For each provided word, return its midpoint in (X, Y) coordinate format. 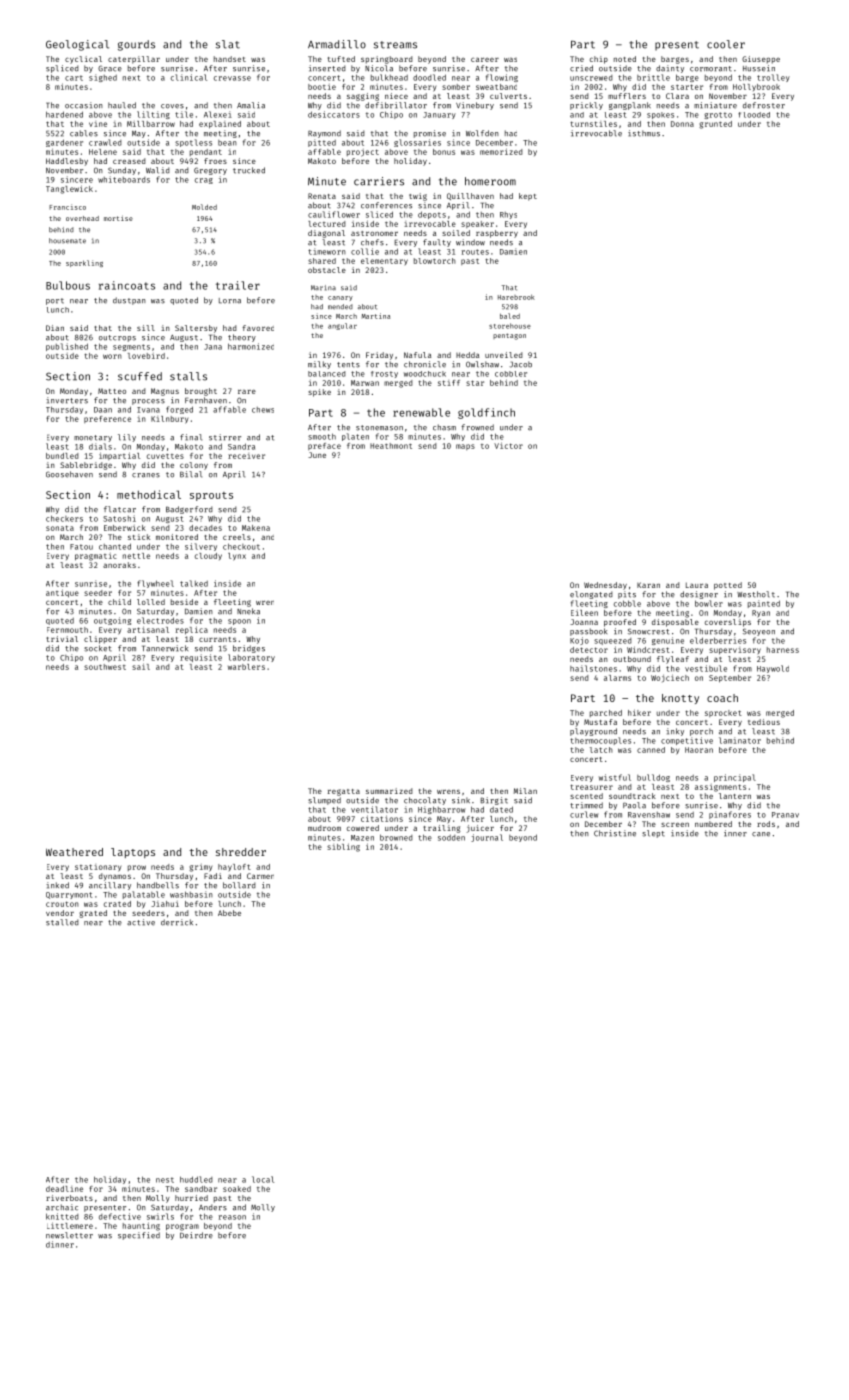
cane (761, 834)
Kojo (579, 641)
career (485, 59)
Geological (77, 45)
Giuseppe (761, 60)
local (263, 1179)
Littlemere (70, 1225)
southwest (105, 667)
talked (194, 583)
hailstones (593, 668)
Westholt (756, 594)
